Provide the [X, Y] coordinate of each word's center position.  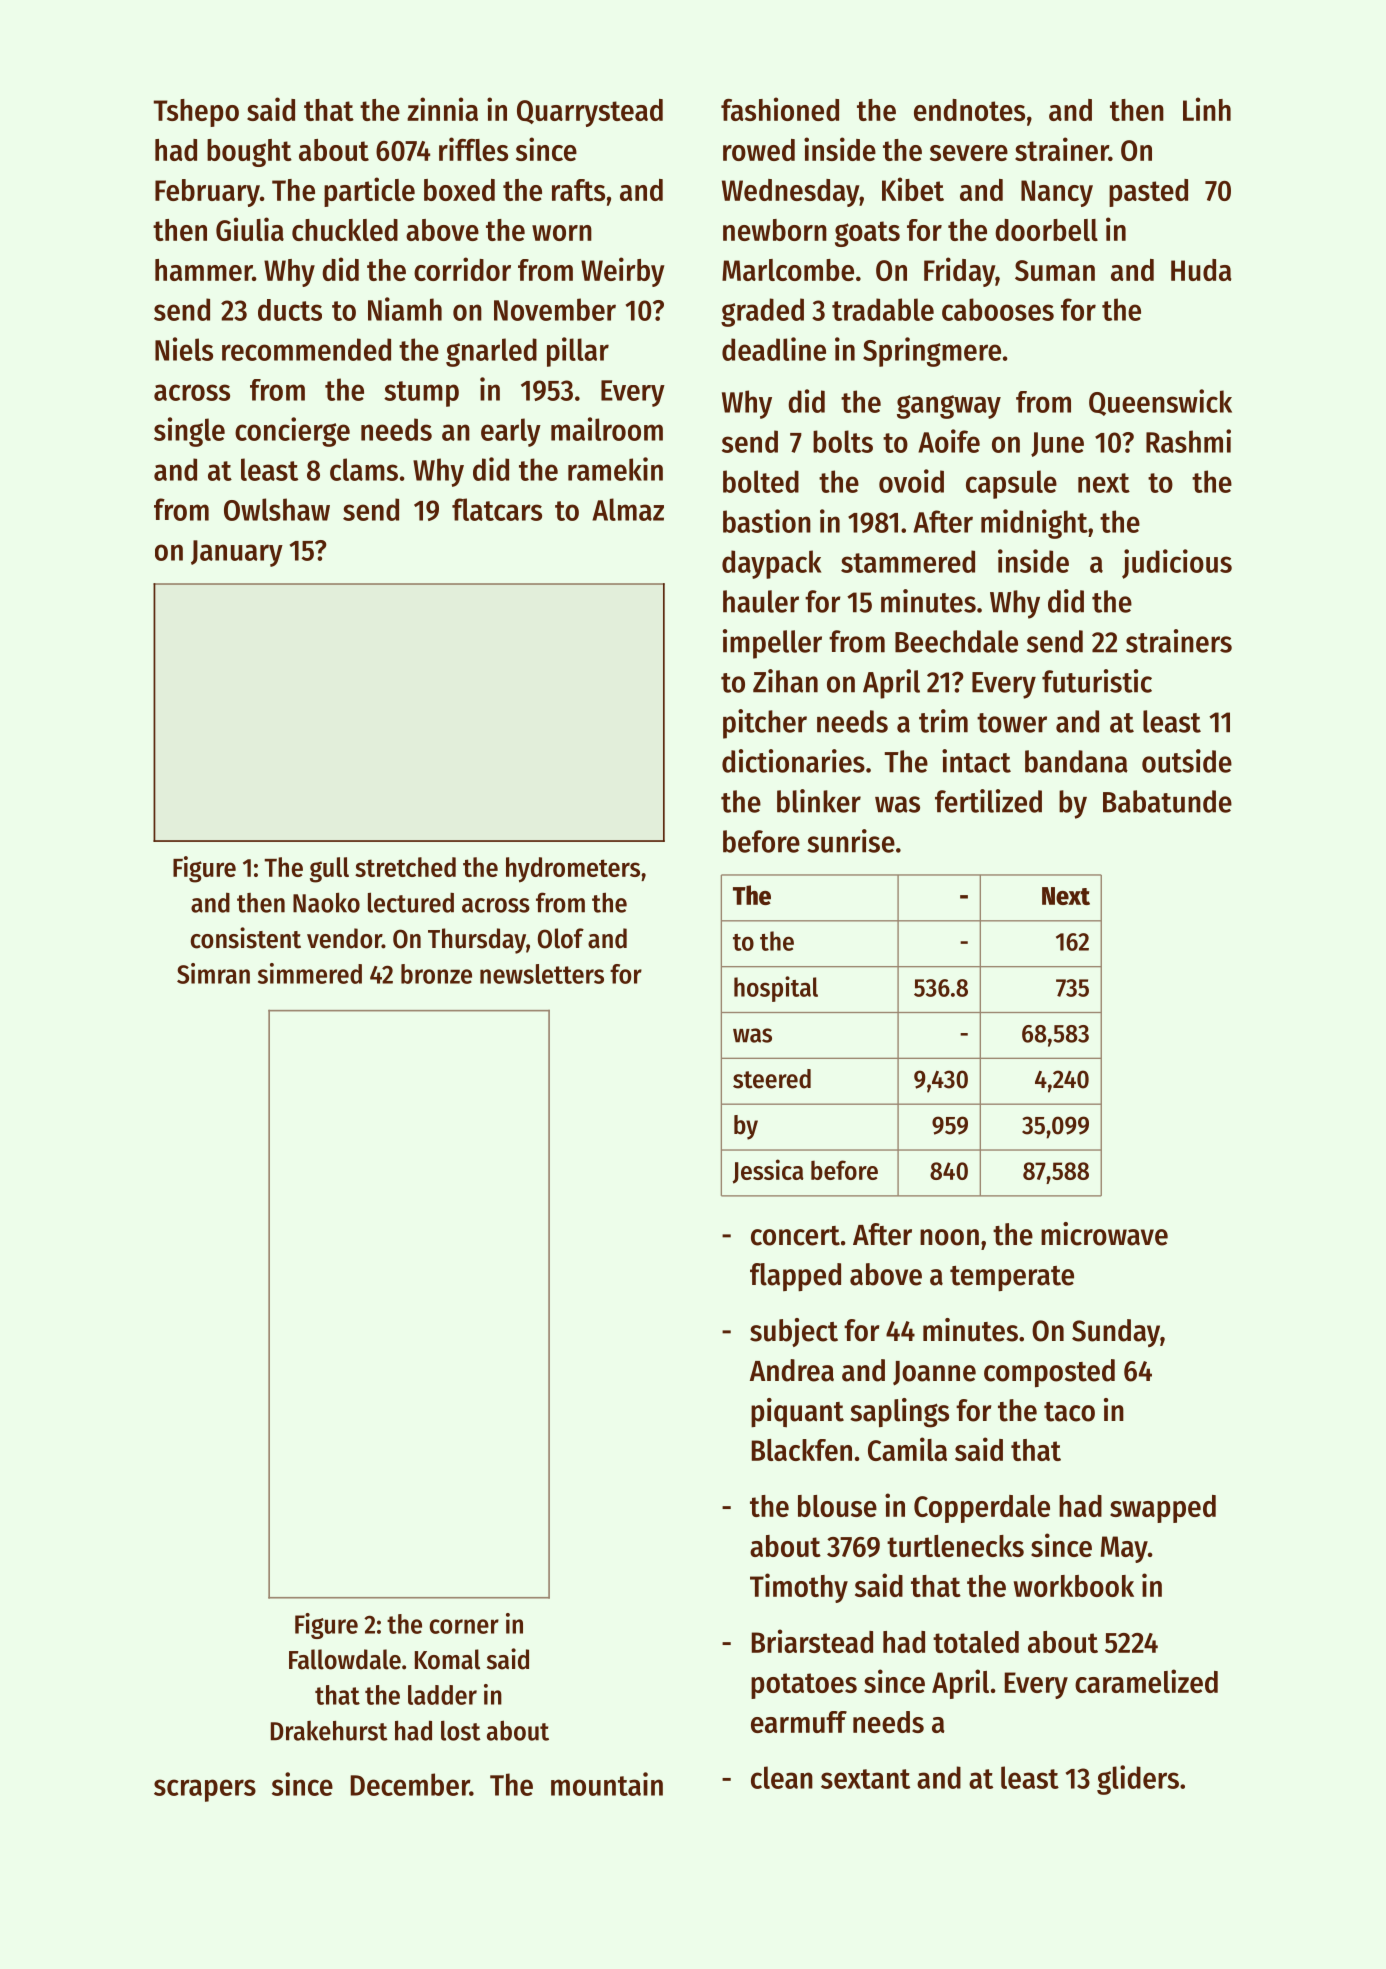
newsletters [542, 974]
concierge [292, 432]
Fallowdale [345, 1659]
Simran [213, 973]
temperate [1012, 1278]
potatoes [804, 1686]
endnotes [969, 110]
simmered [310, 973]
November [555, 309]
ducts [290, 310]
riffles [473, 149]
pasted [1148, 193]
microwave [1104, 1234]
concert [795, 1236]
